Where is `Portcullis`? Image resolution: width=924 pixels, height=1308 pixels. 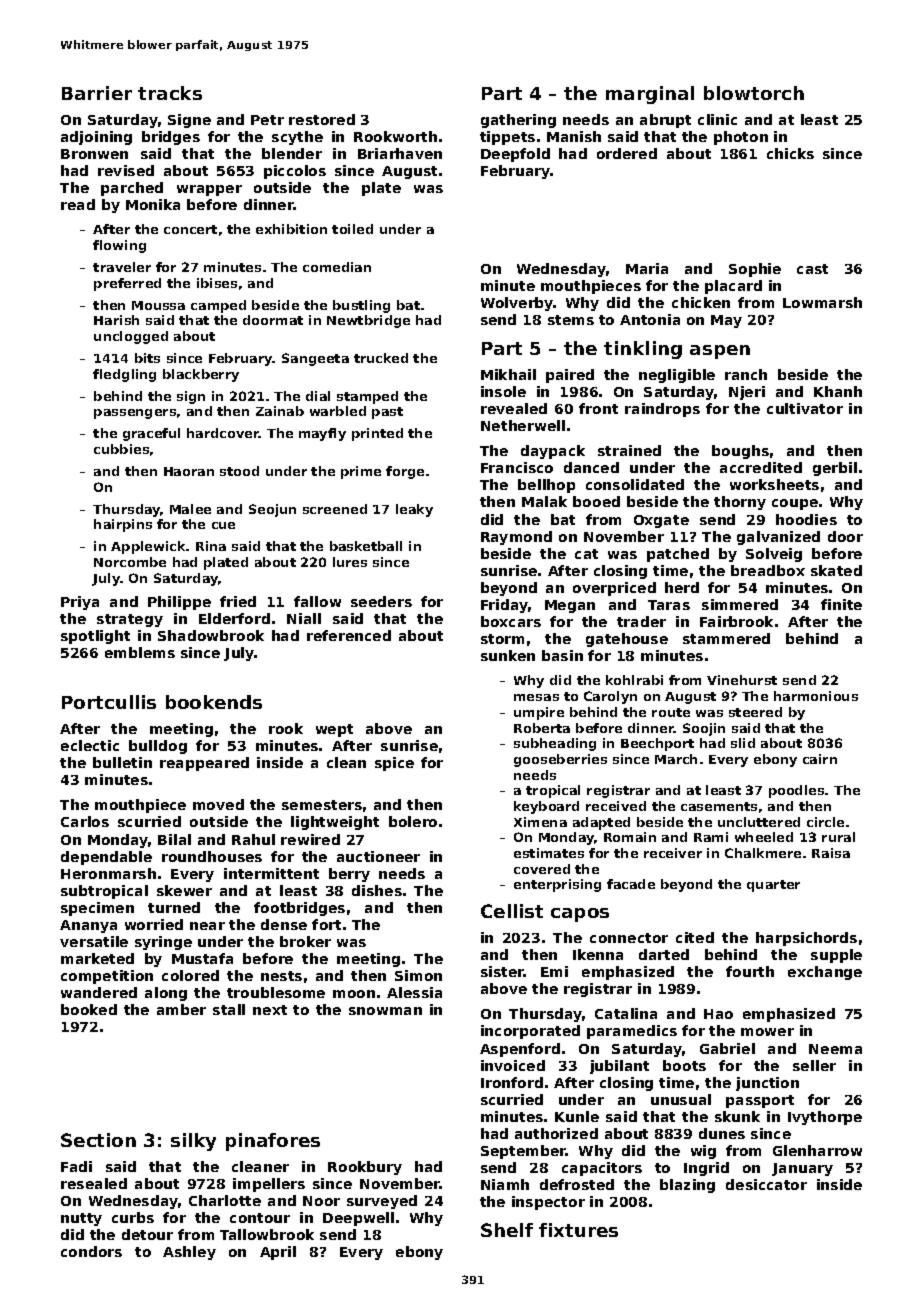
Portcullis is located at coordinates (109, 702).
